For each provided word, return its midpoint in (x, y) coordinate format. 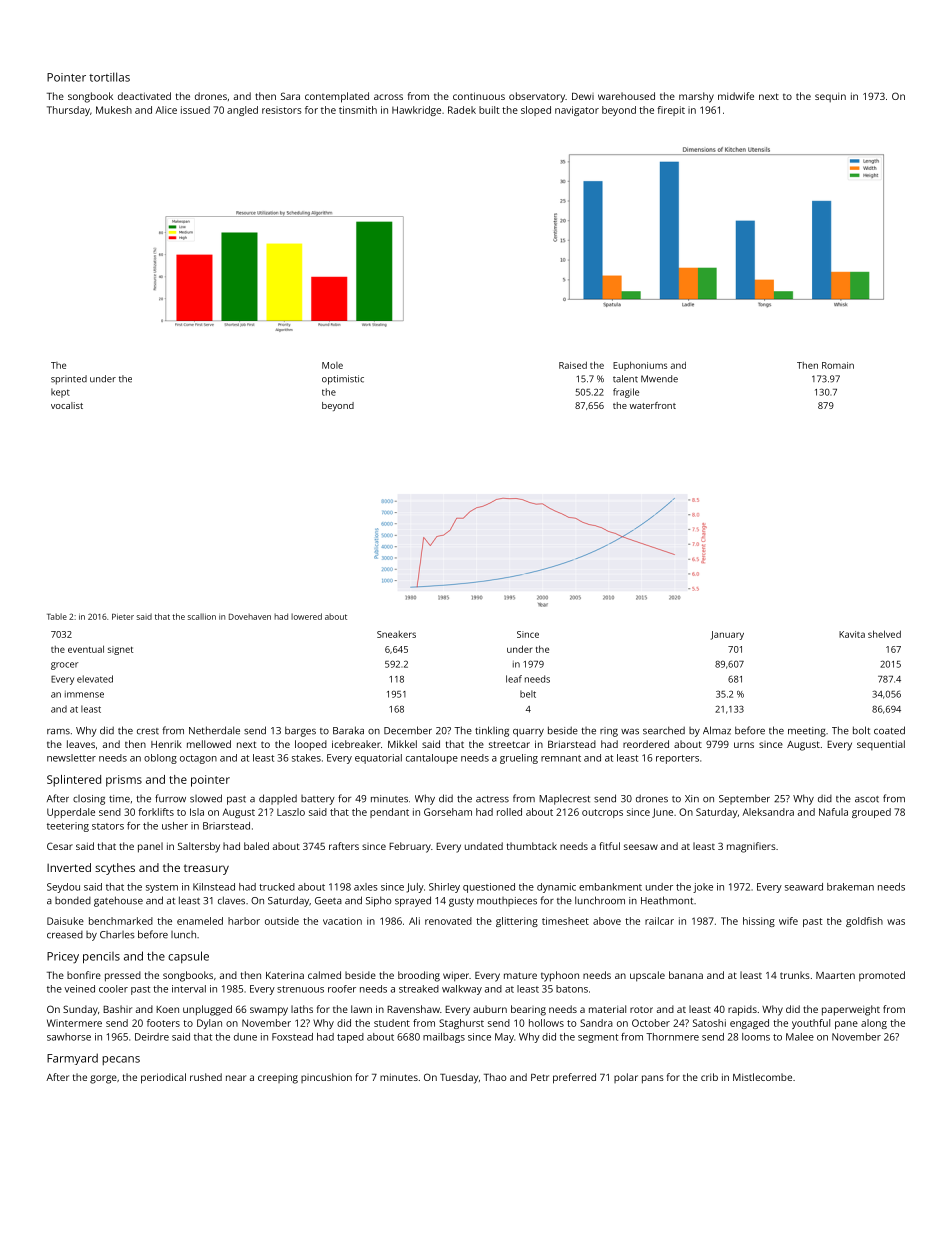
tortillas (109, 77)
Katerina (285, 975)
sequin (830, 97)
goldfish (864, 922)
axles (365, 887)
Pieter (123, 617)
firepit (671, 111)
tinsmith (358, 110)
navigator (577, 111)
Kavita (852, 634)
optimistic (343, 380)
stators (108, 826)
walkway (462, 990)
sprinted (69, 380)
